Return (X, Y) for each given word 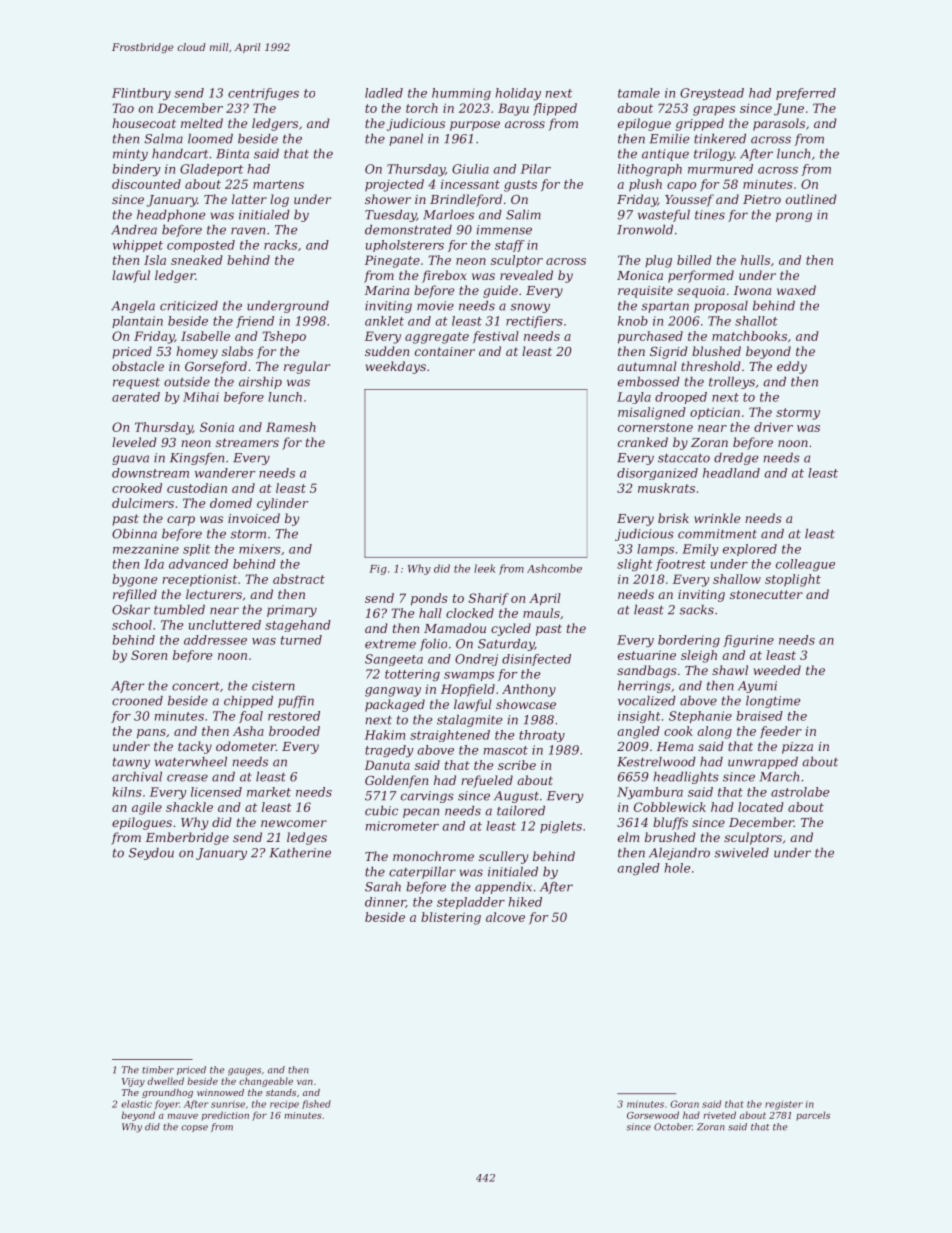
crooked (137, 488)
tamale (639, 93)
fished (316, 1104)
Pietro (762, 199)
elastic (136, 1104)
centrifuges (263, 94)
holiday (518, 94)
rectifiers (534, 322)
